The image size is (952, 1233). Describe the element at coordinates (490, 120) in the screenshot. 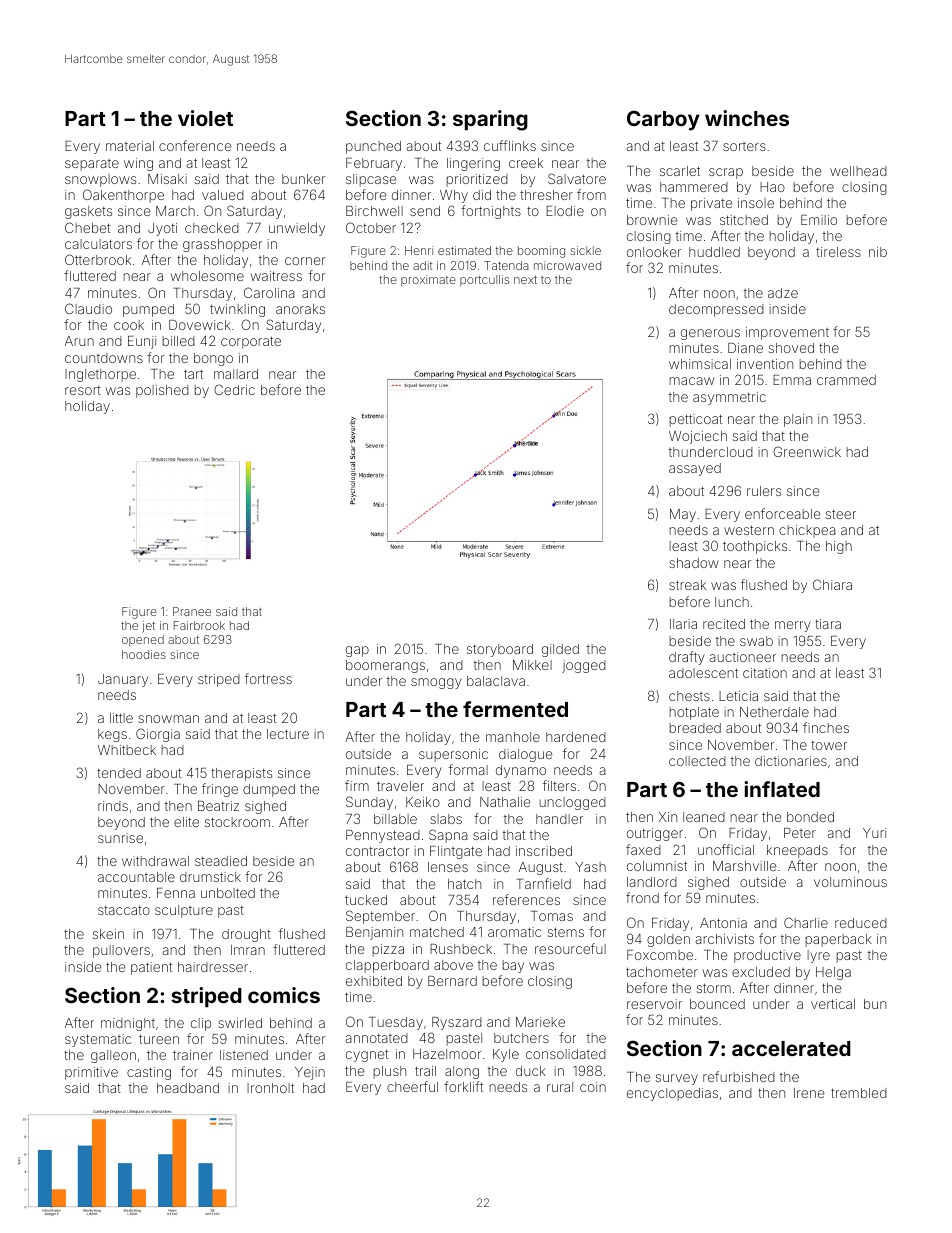

I see `sparing` at that location.
